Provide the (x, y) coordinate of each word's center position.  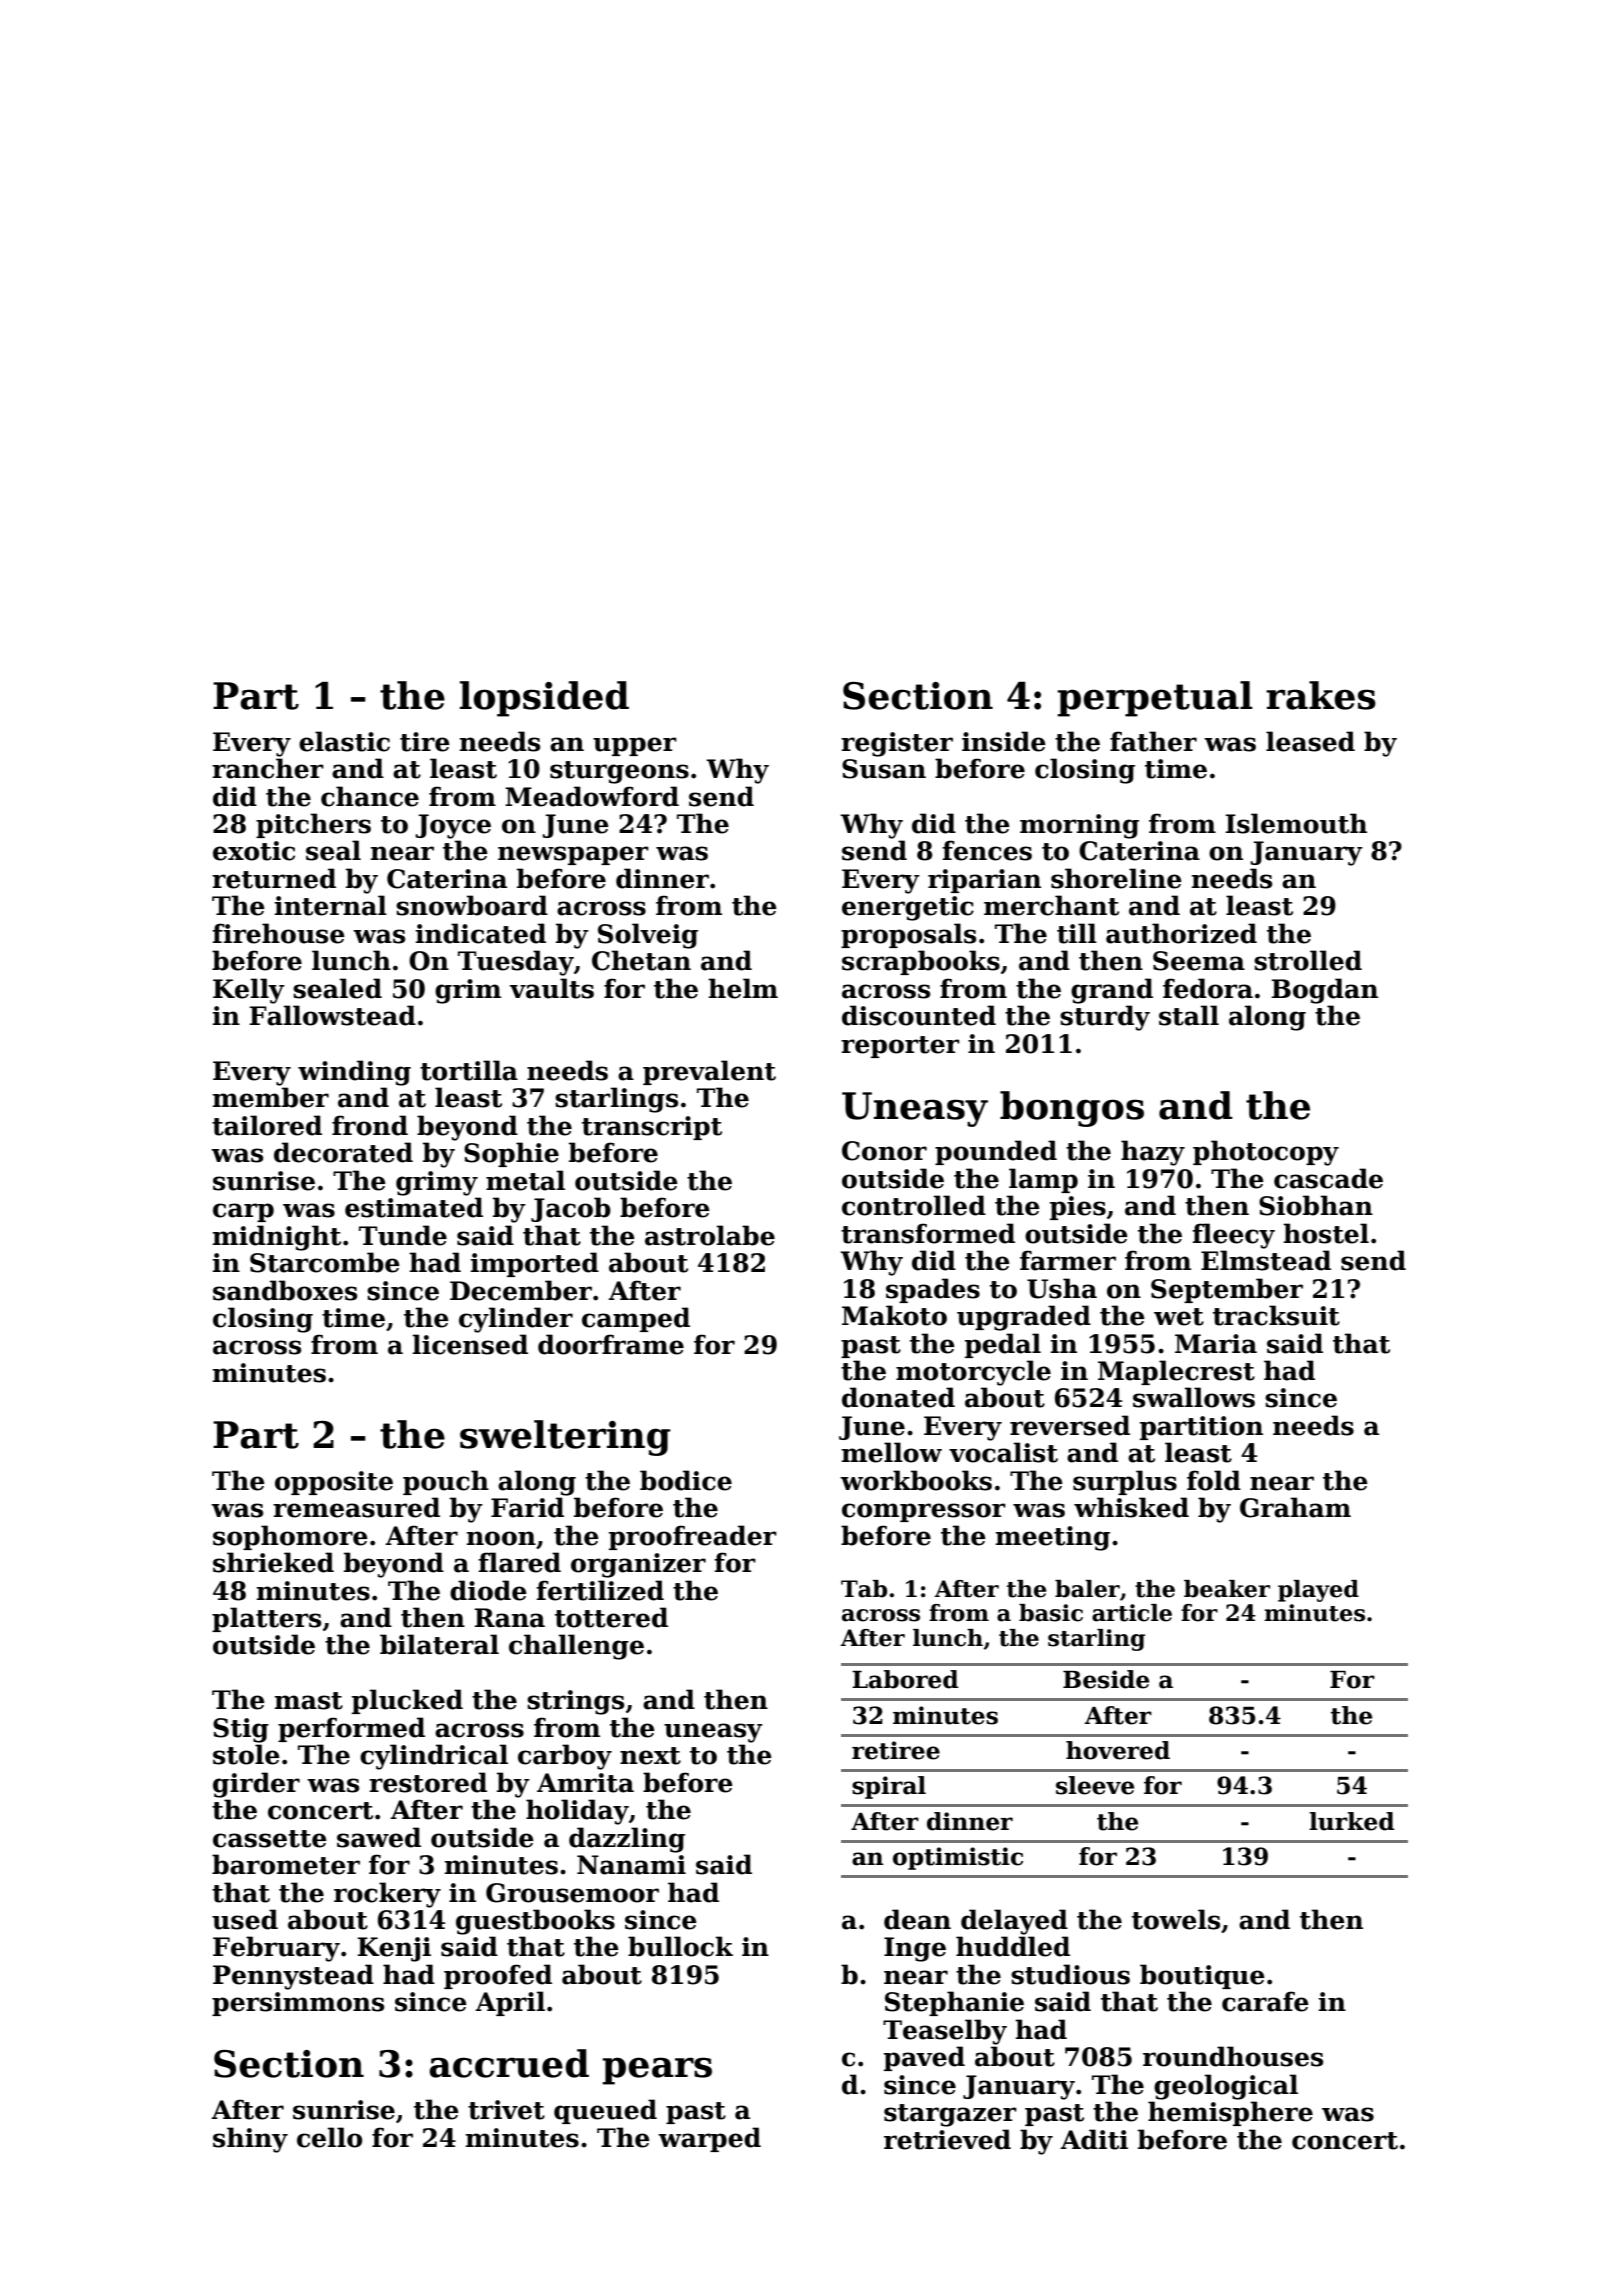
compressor (924, 1512)
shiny (250, 2140)
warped (709, 2139)
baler (1087, 1589)
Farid (527, 1507)
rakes (1321, 695)
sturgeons (619, 772)
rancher (268, 768)
